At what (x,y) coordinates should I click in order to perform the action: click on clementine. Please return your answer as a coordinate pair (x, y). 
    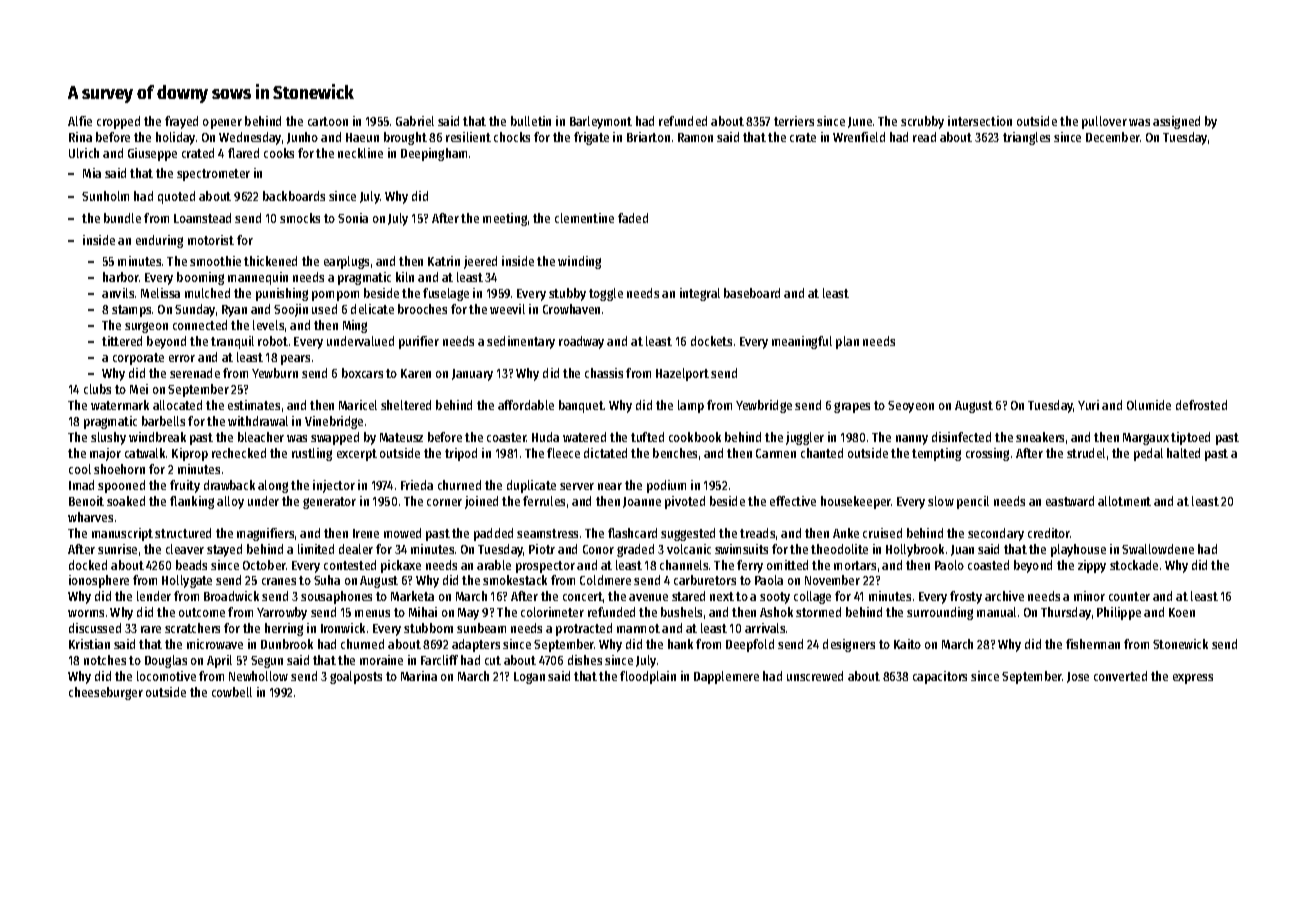
    Looking at the image, I should click on (584, 218).
